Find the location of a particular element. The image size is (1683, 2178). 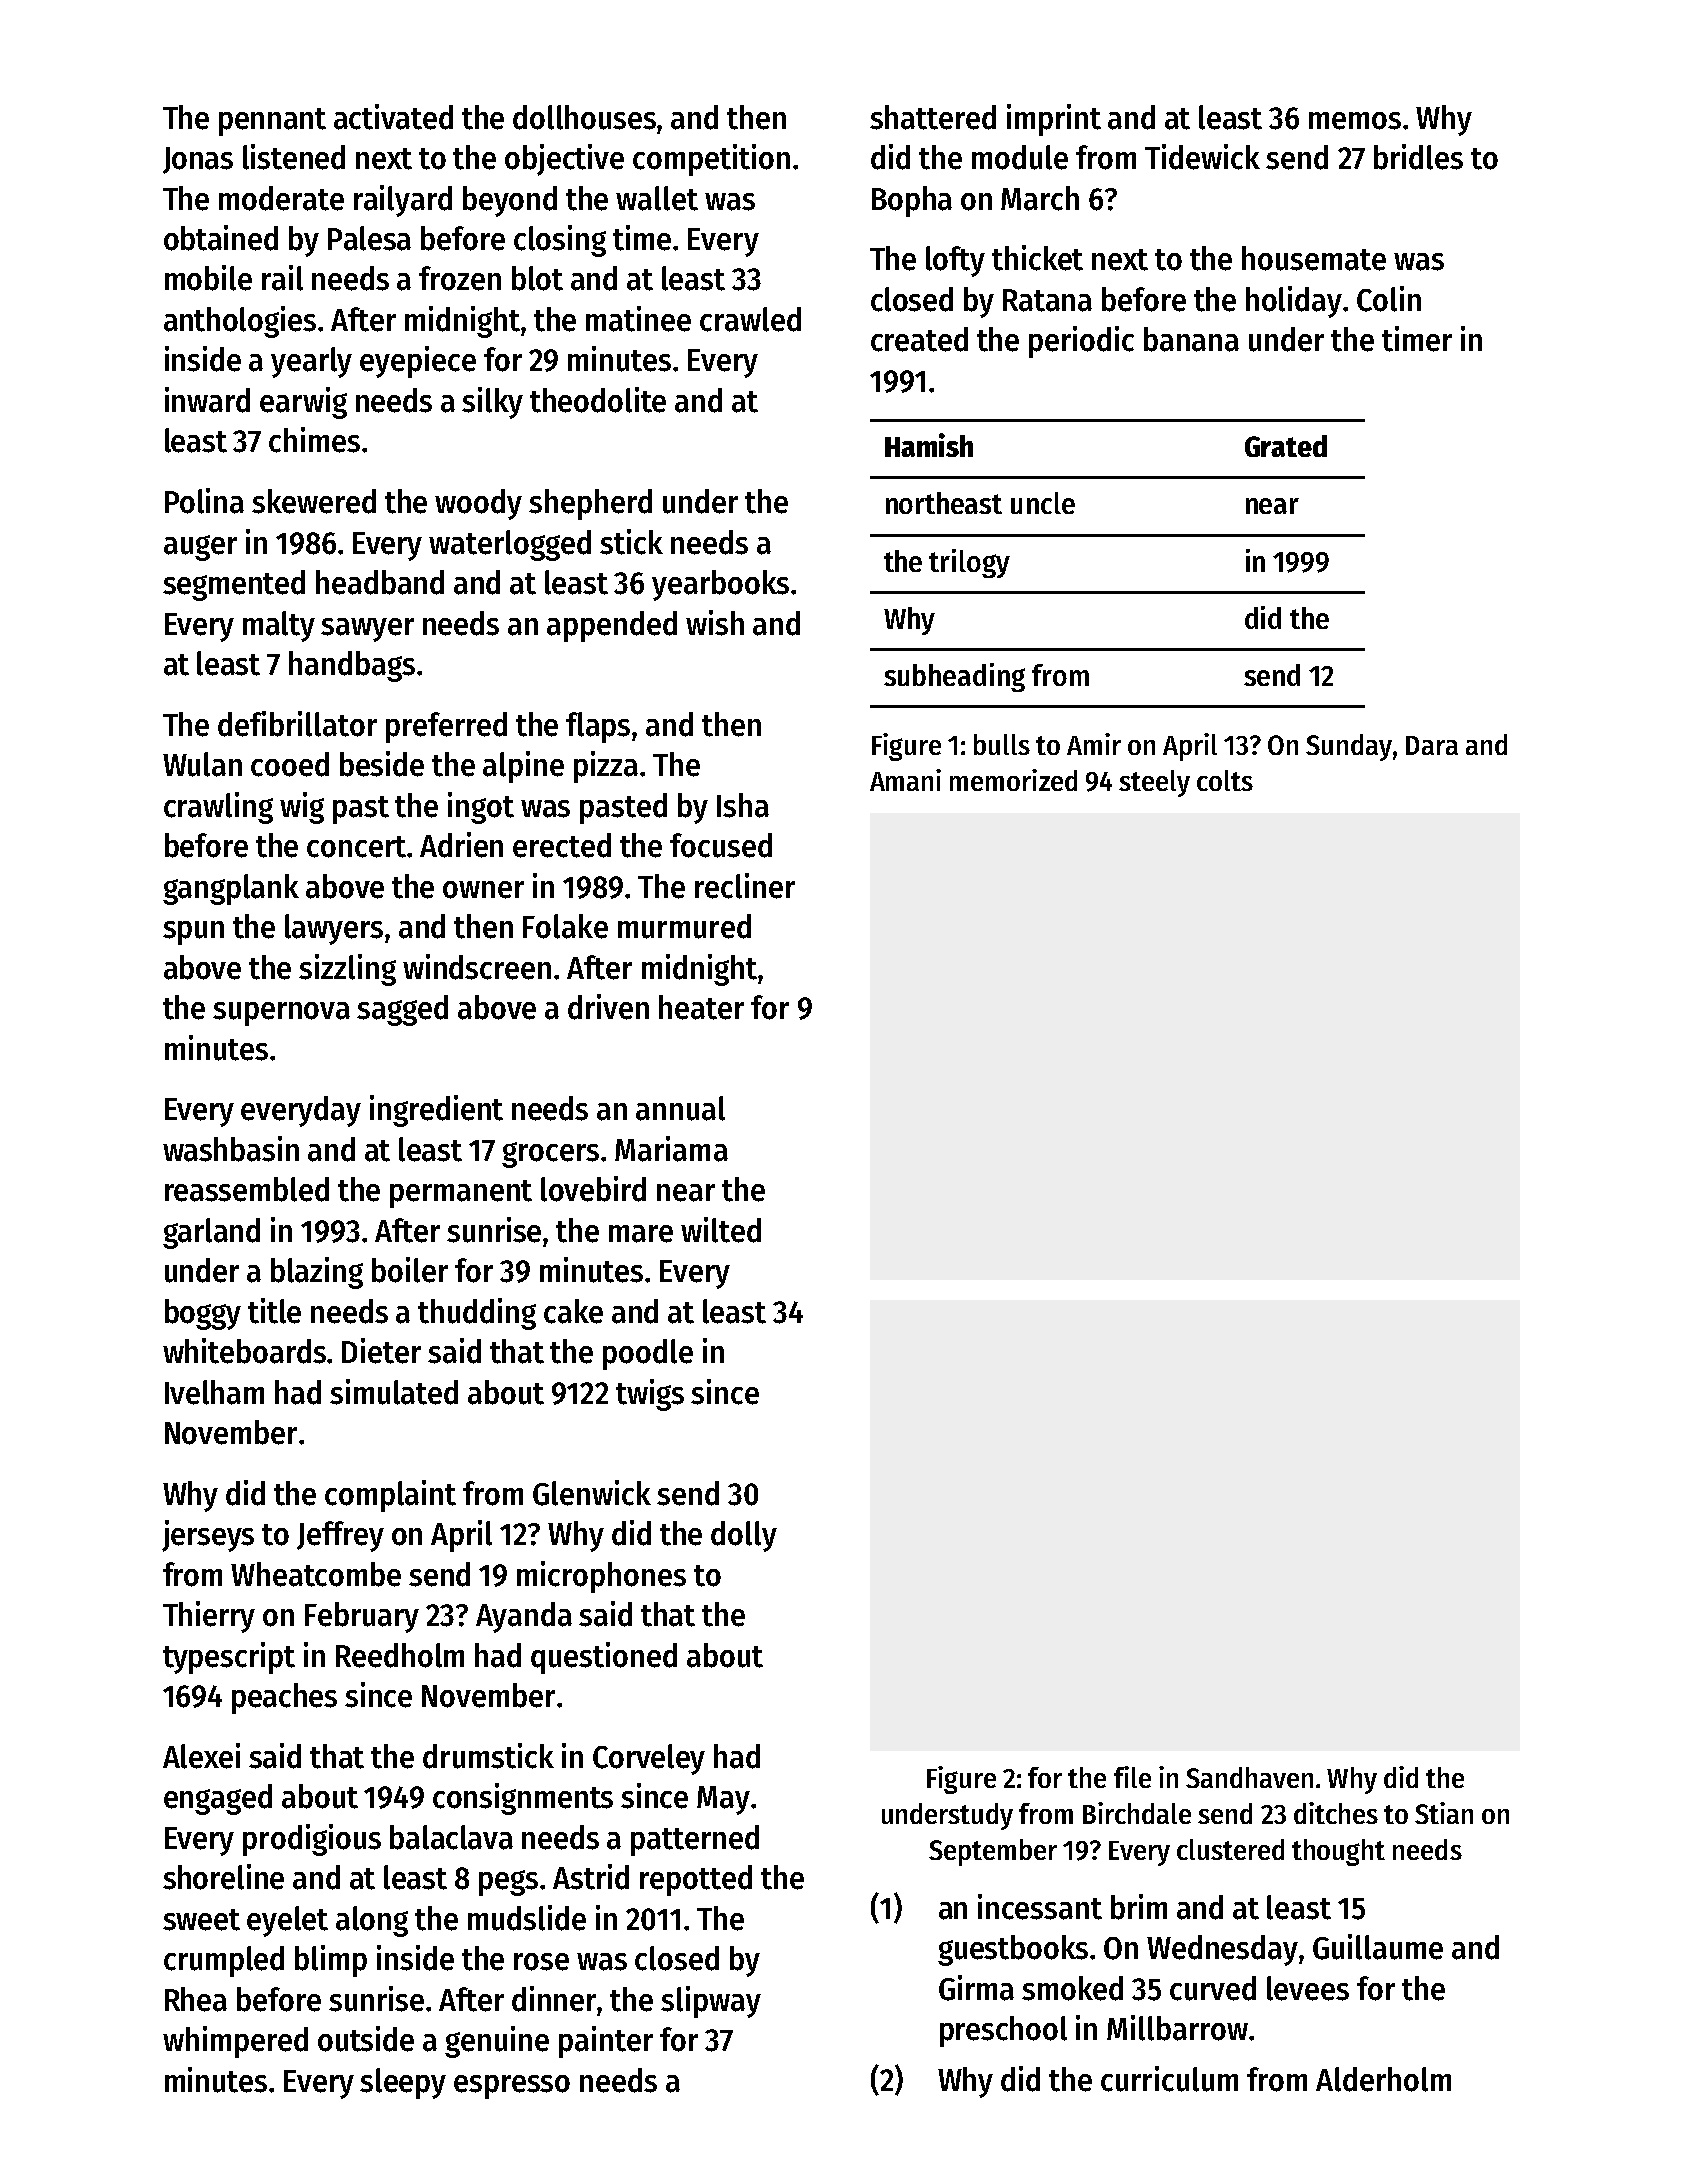

pennant is located at coordinates (272, 122).
